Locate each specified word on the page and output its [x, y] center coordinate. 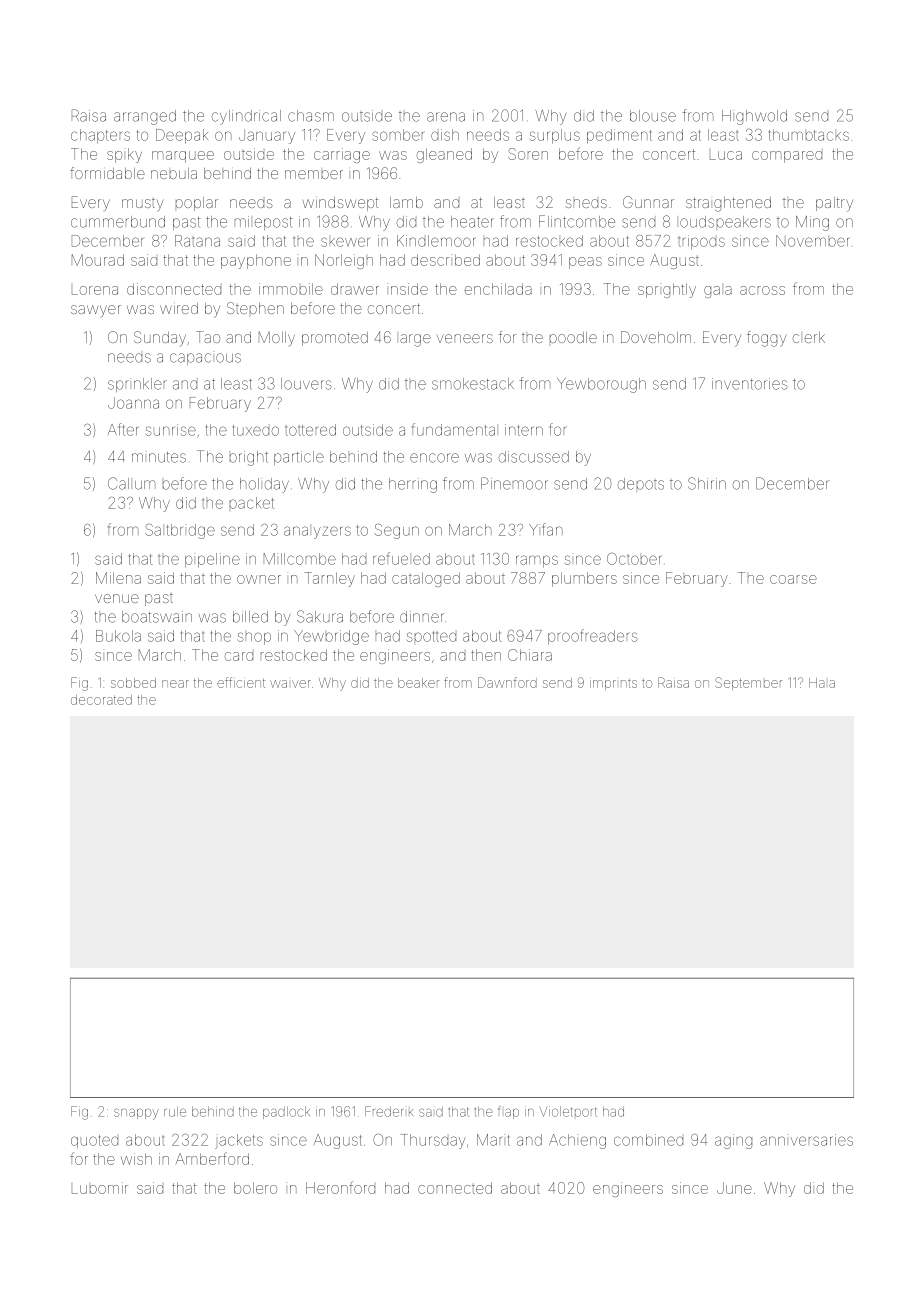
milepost [264, 223]
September [748, 683]
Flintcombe [577, 221]
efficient [241, 682]
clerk [809, 337]
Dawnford [507, 682]
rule [175, 1112]
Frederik [389, 1111]
